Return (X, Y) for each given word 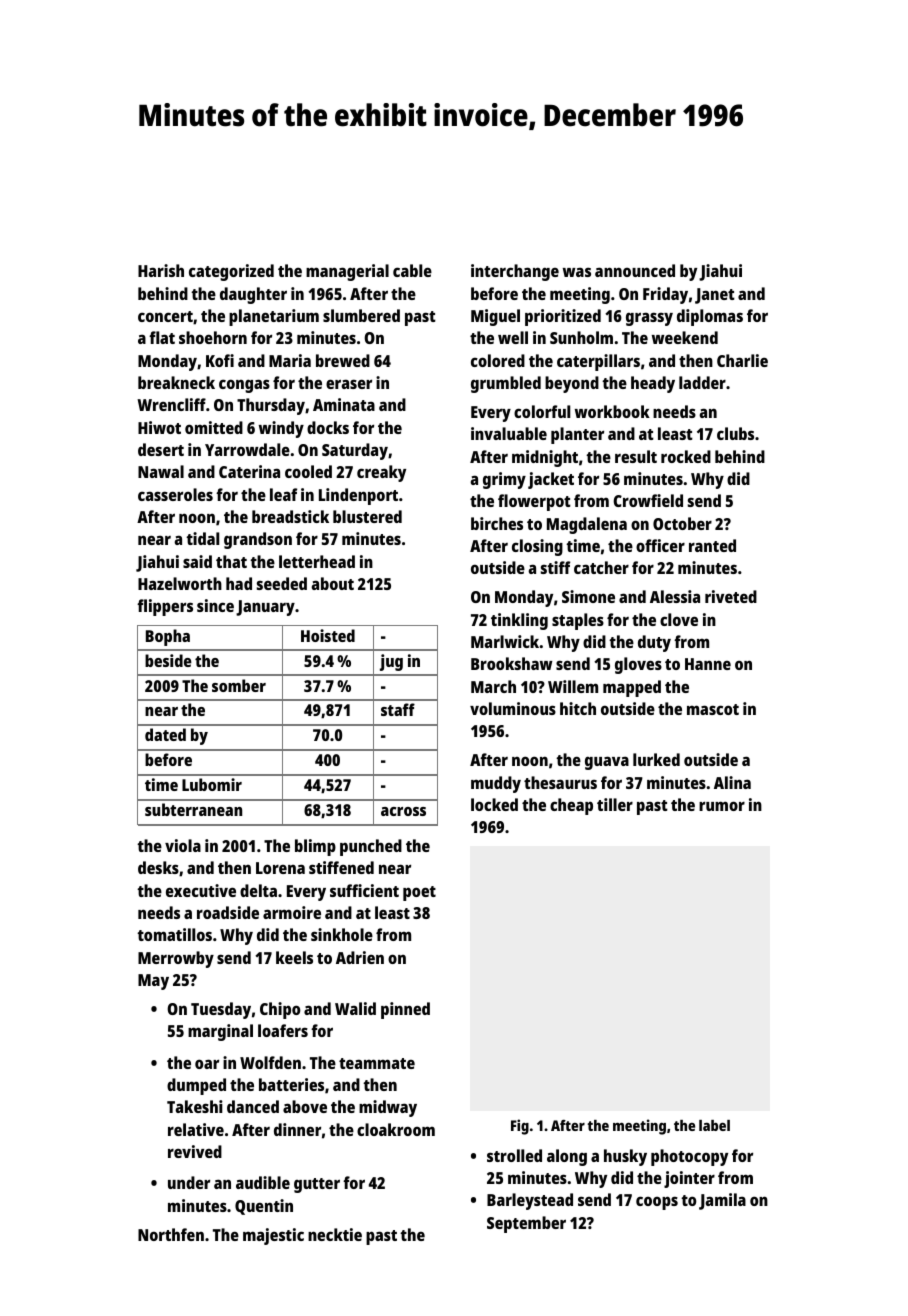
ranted (712, 545)
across (403, 811)
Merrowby (176, 959)
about (332, 583)
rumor (722, 806)
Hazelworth (180, 583)
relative (196, 1129)
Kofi (220, 360)
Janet (715, 296)
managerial (347, 272)
